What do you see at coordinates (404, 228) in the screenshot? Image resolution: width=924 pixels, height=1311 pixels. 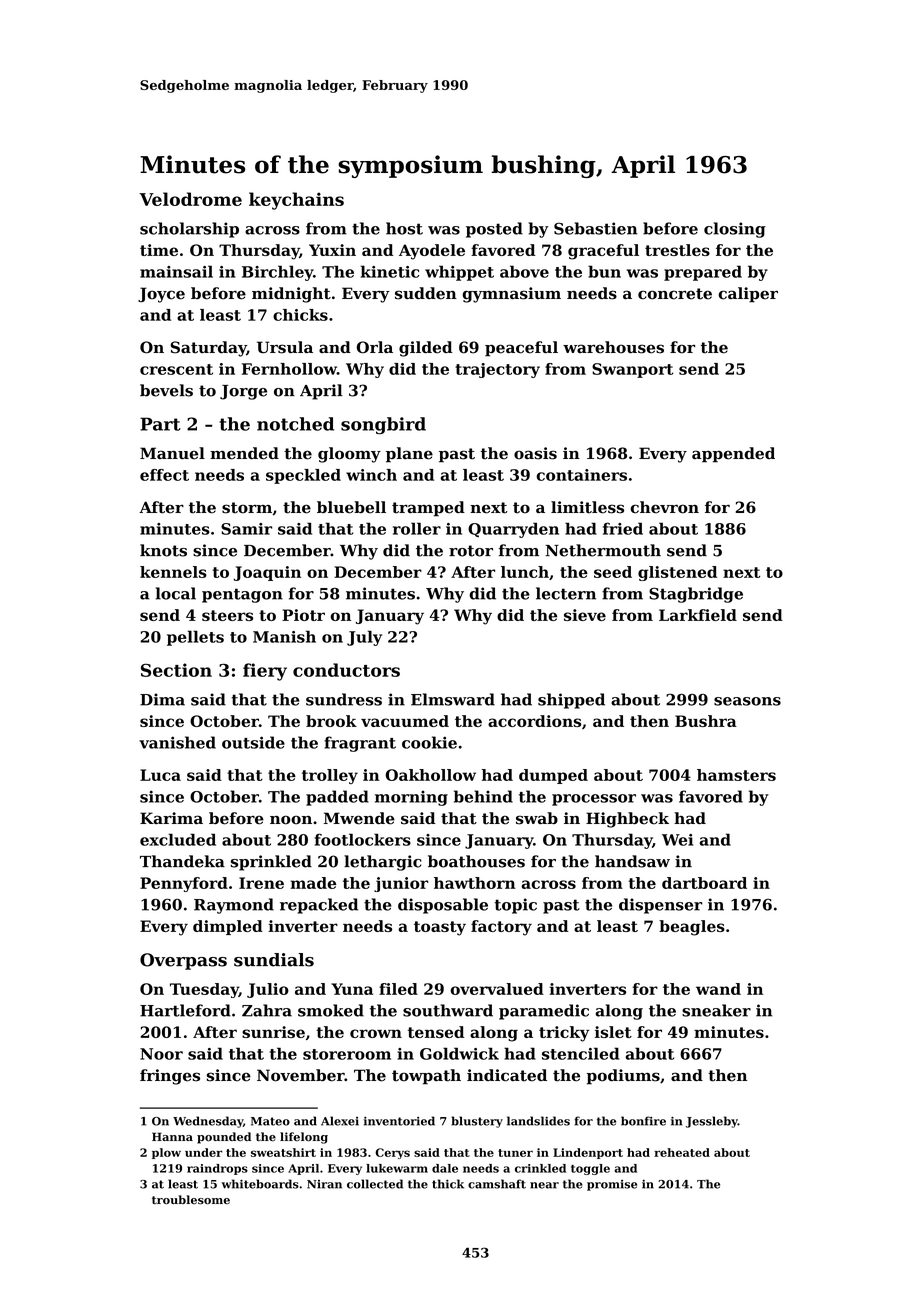 I see `host` at bounding box center [404, 228].
